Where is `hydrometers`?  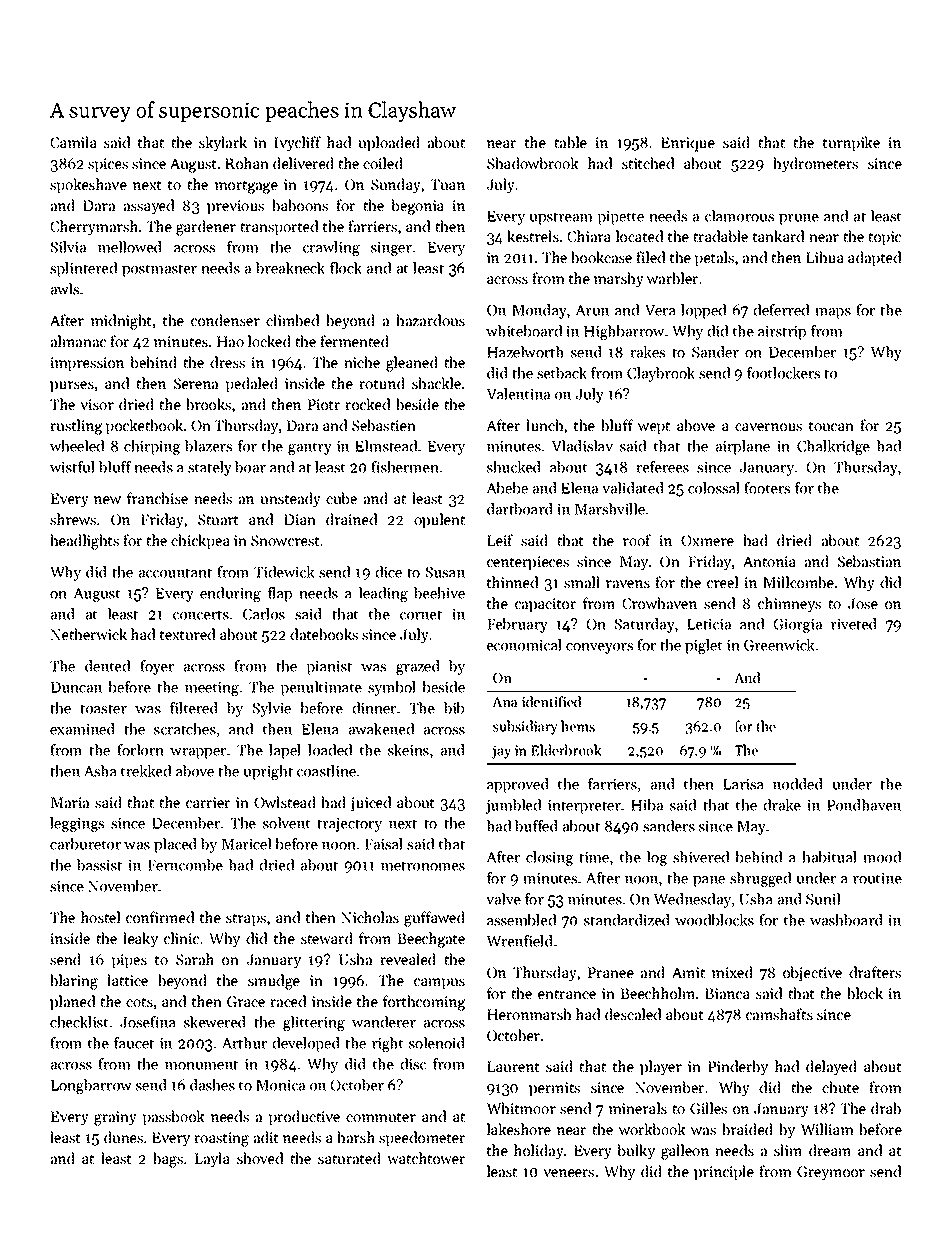 hydrometers is located at coordinates (815, 165).
